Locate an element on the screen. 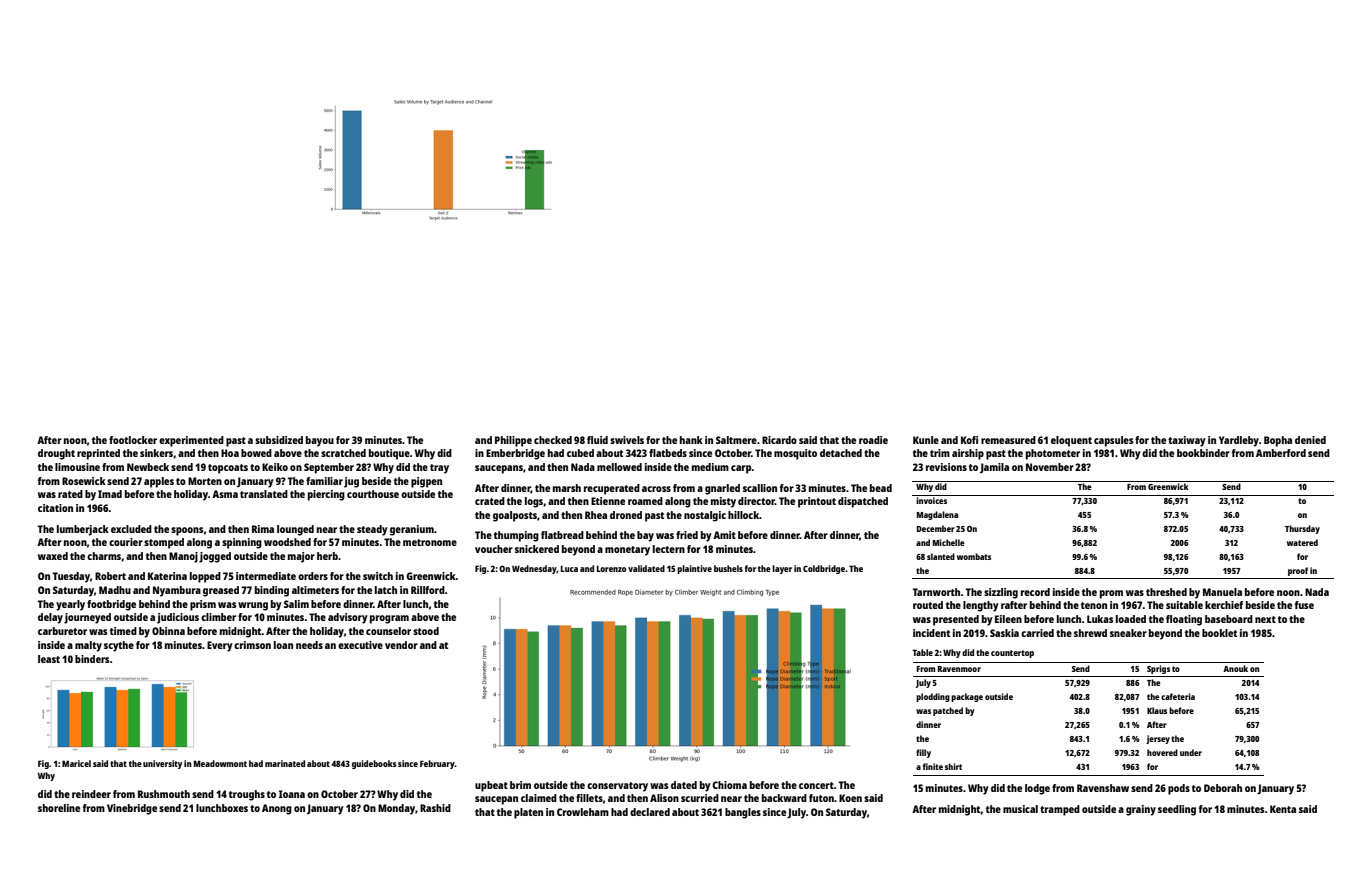 The height and width of the screenshot is (887, 1372). plodding is located at coordinates (933, 697).
